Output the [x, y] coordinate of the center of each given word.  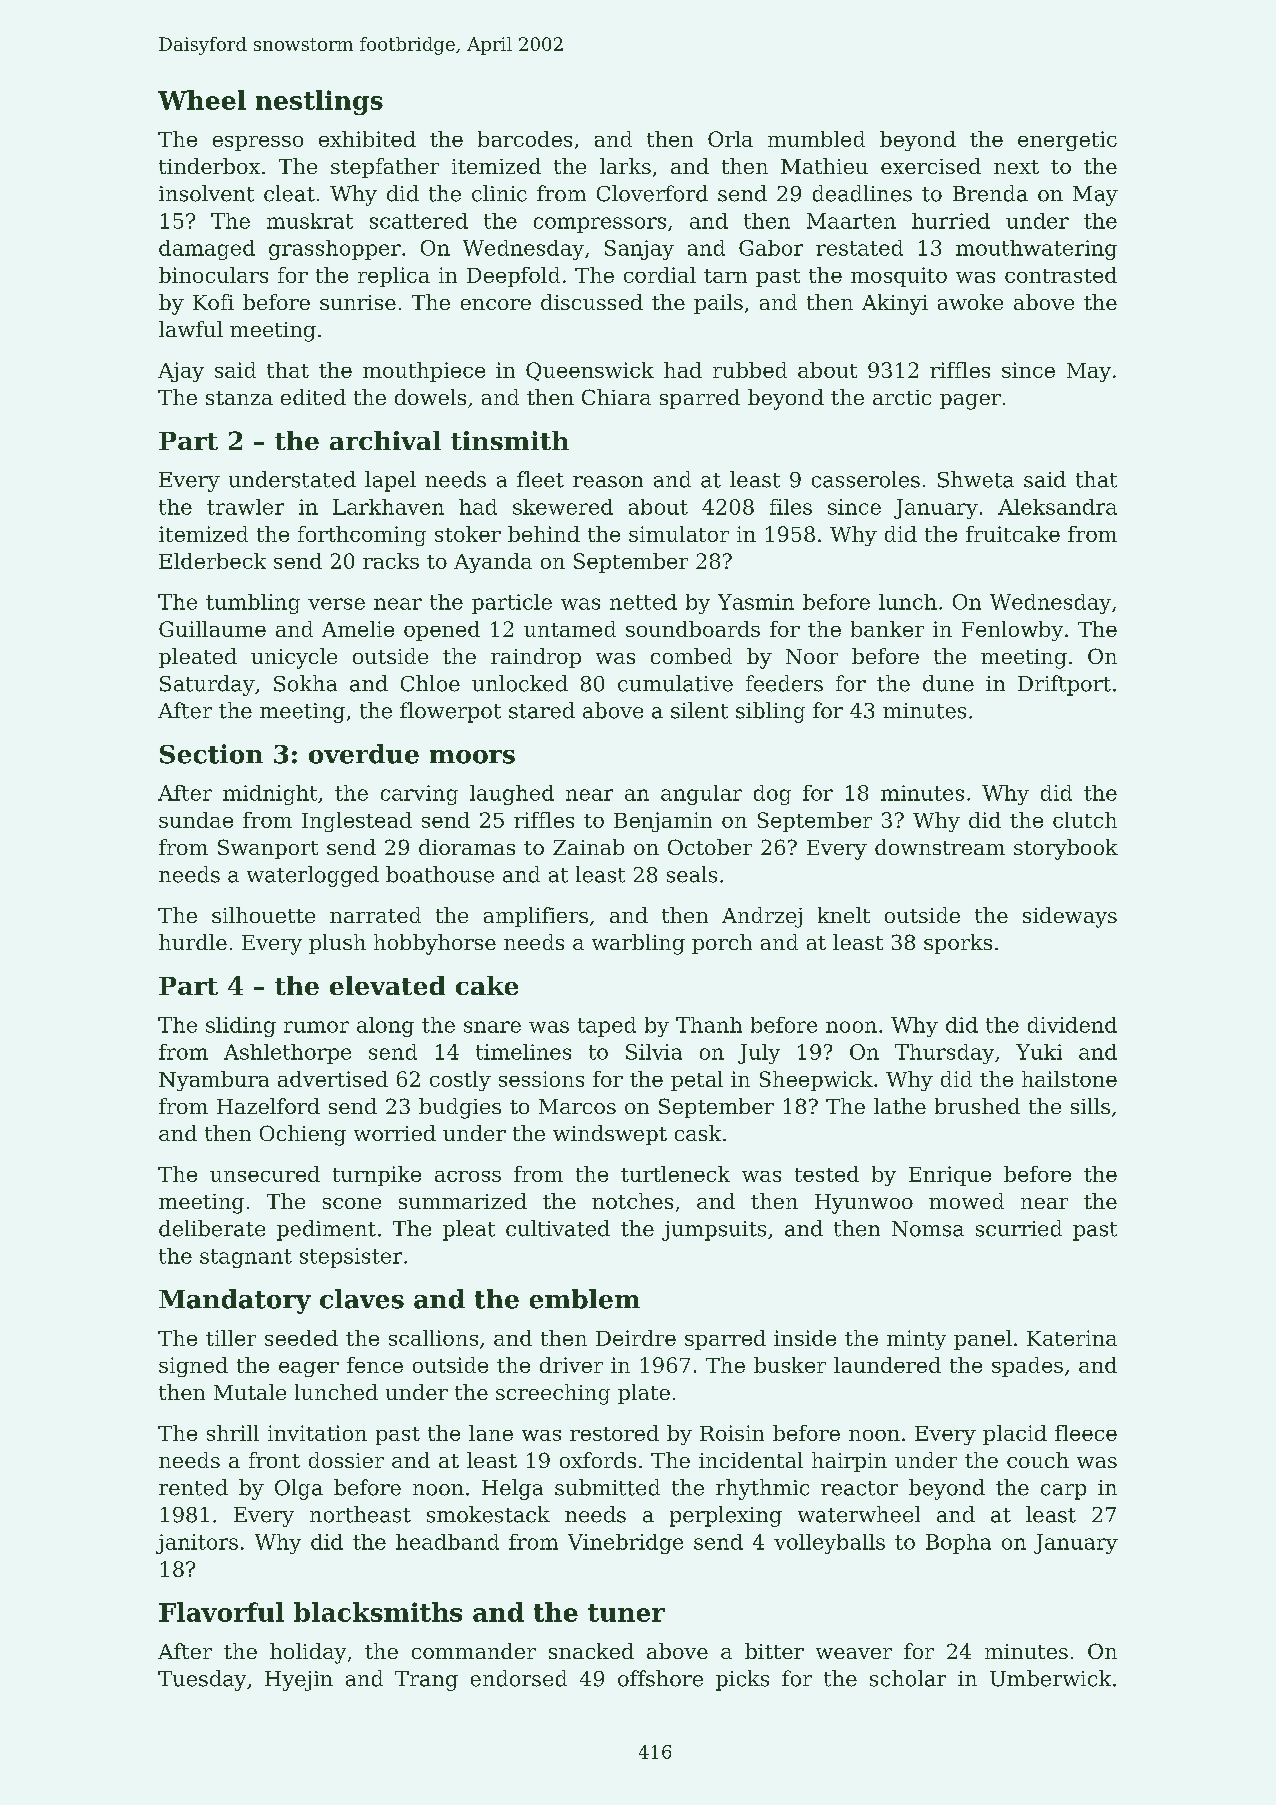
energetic [1067, 141]
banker [887, 629]
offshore [660, 1678]
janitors [197, 1544]
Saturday [207, 685]
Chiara [616, 397]
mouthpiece [424, 372]
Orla [730, 139]
